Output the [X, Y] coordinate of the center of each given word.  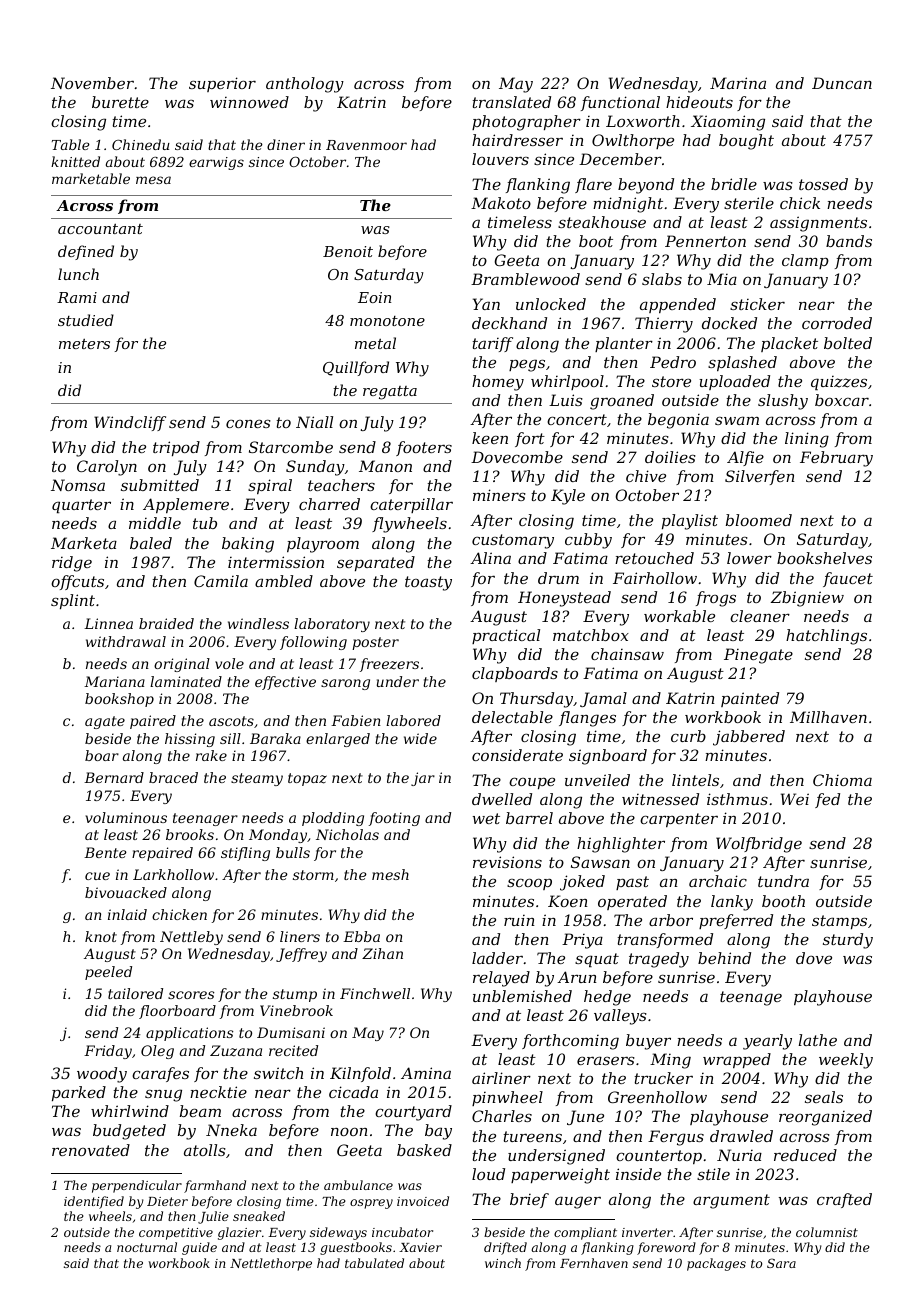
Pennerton [705, 241]
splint [73, 601]
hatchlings [826, 637]
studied [86, 320]
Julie [213, 1217]
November [92, 83]
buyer [648, 1042]
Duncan [842, 83]
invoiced [423, 1201]
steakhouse [602, 222]
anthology [305, 85]
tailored [135, 993]
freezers [389, 665]
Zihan [382, 953]
